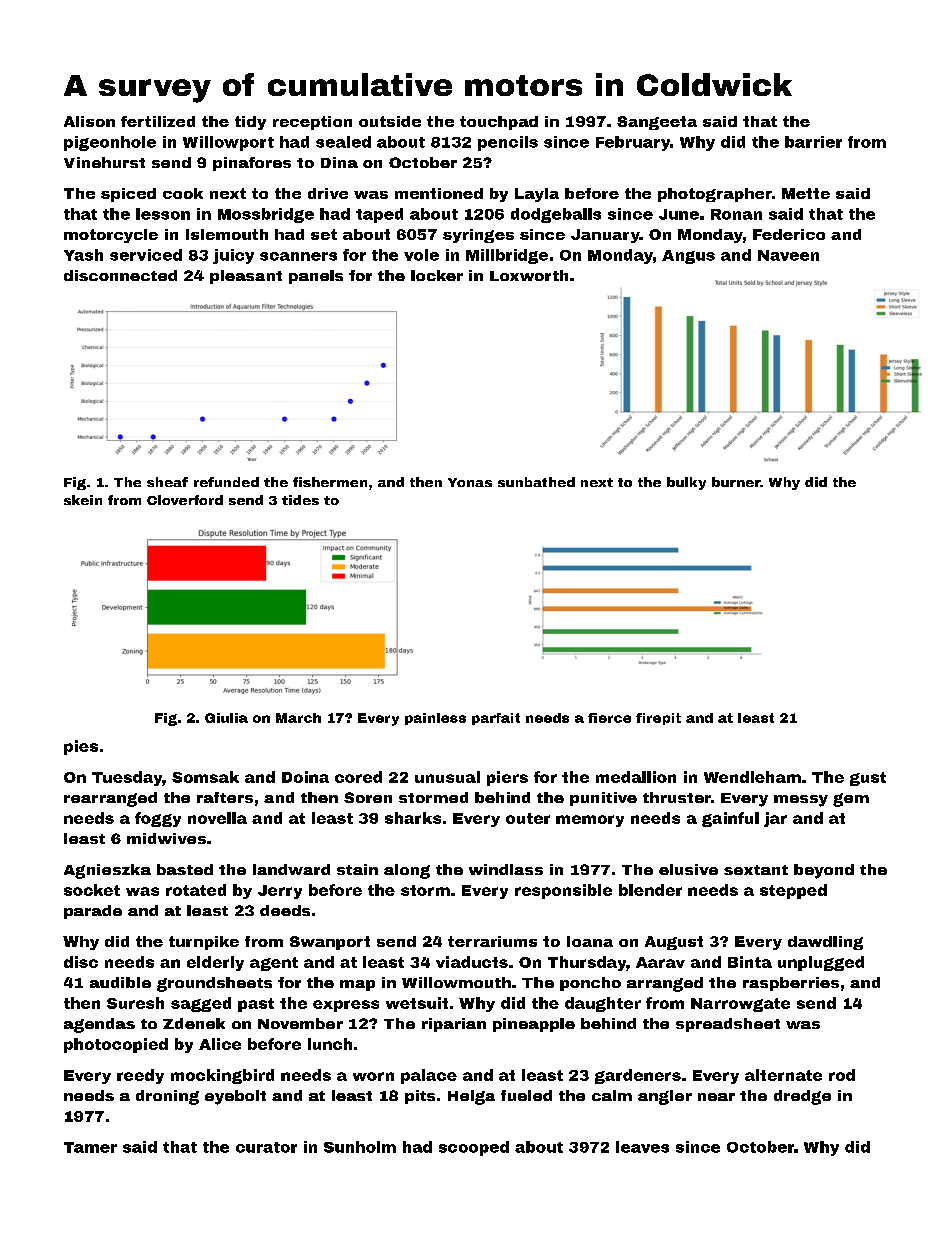  Describe the element at coordinates (851, 800) in the screenshot. I see `gem` at that location.
